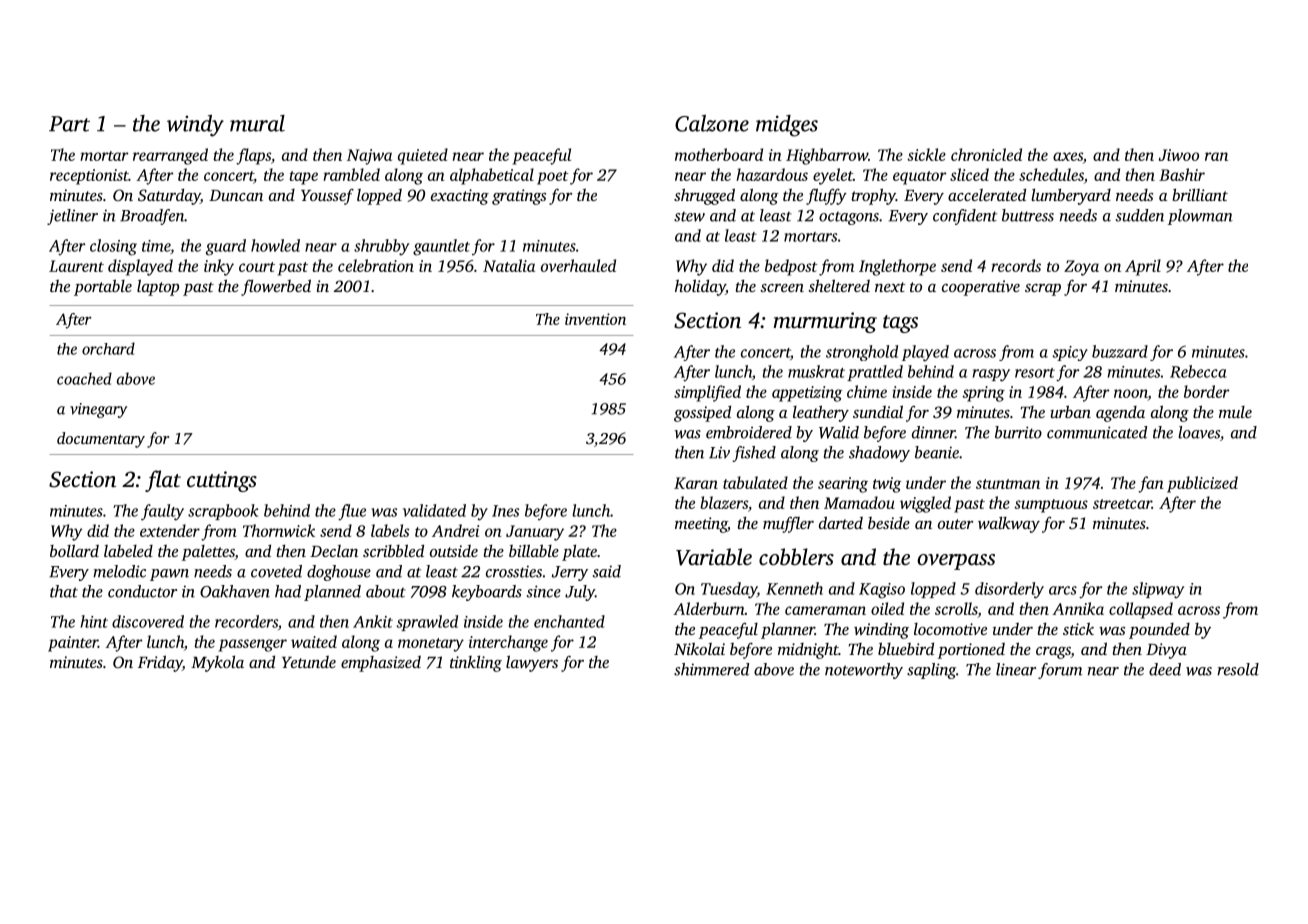 This image has width=1308, height=924. What do you see at coordinates (825, 322) in the image?
I see `murmuring` at bounding box center [825, 322].
